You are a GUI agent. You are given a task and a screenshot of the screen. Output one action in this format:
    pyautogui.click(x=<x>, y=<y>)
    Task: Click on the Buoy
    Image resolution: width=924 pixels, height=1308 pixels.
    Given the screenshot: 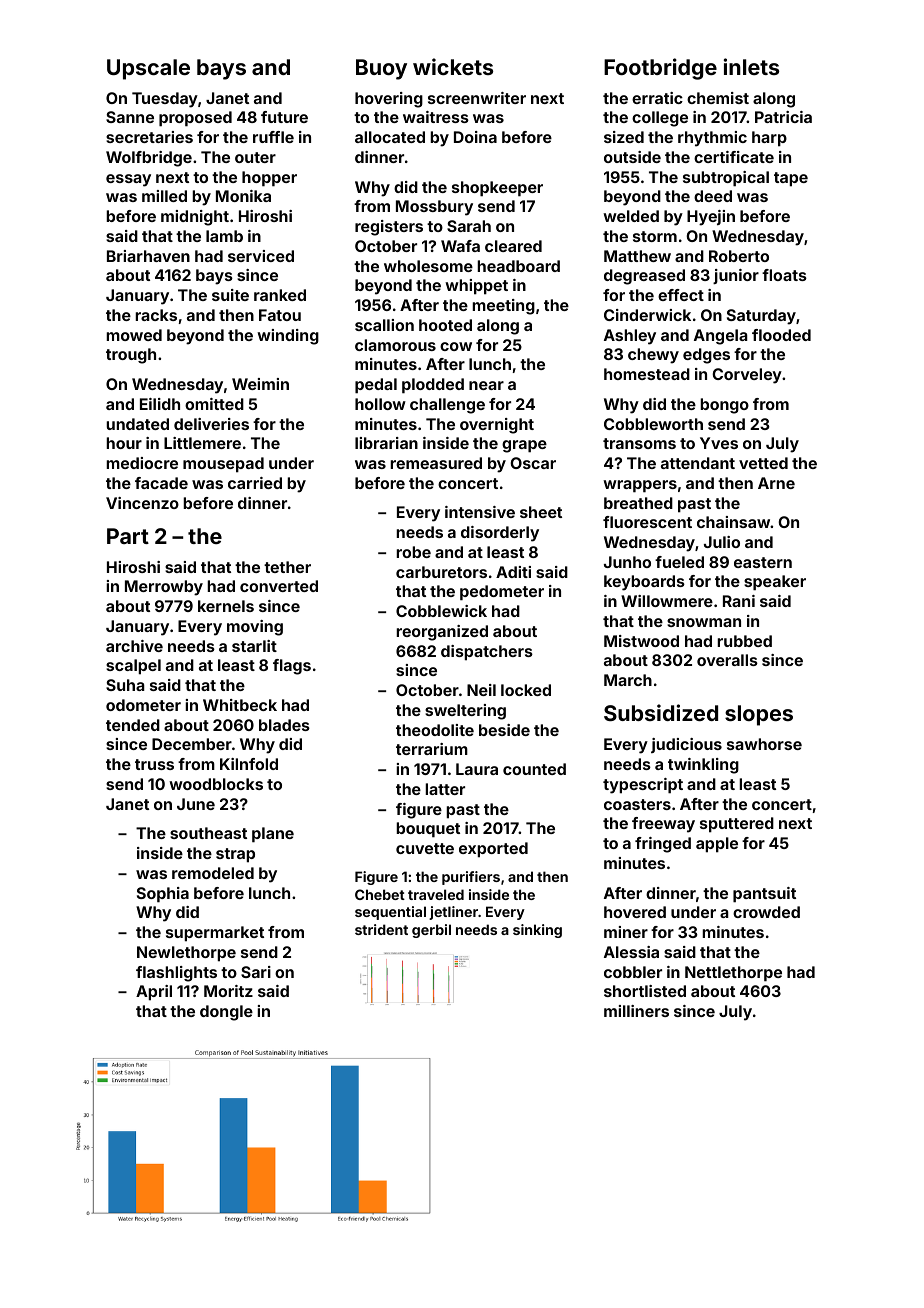 What is the action you would take?
    pyautogui.click(x=381, y=69)
